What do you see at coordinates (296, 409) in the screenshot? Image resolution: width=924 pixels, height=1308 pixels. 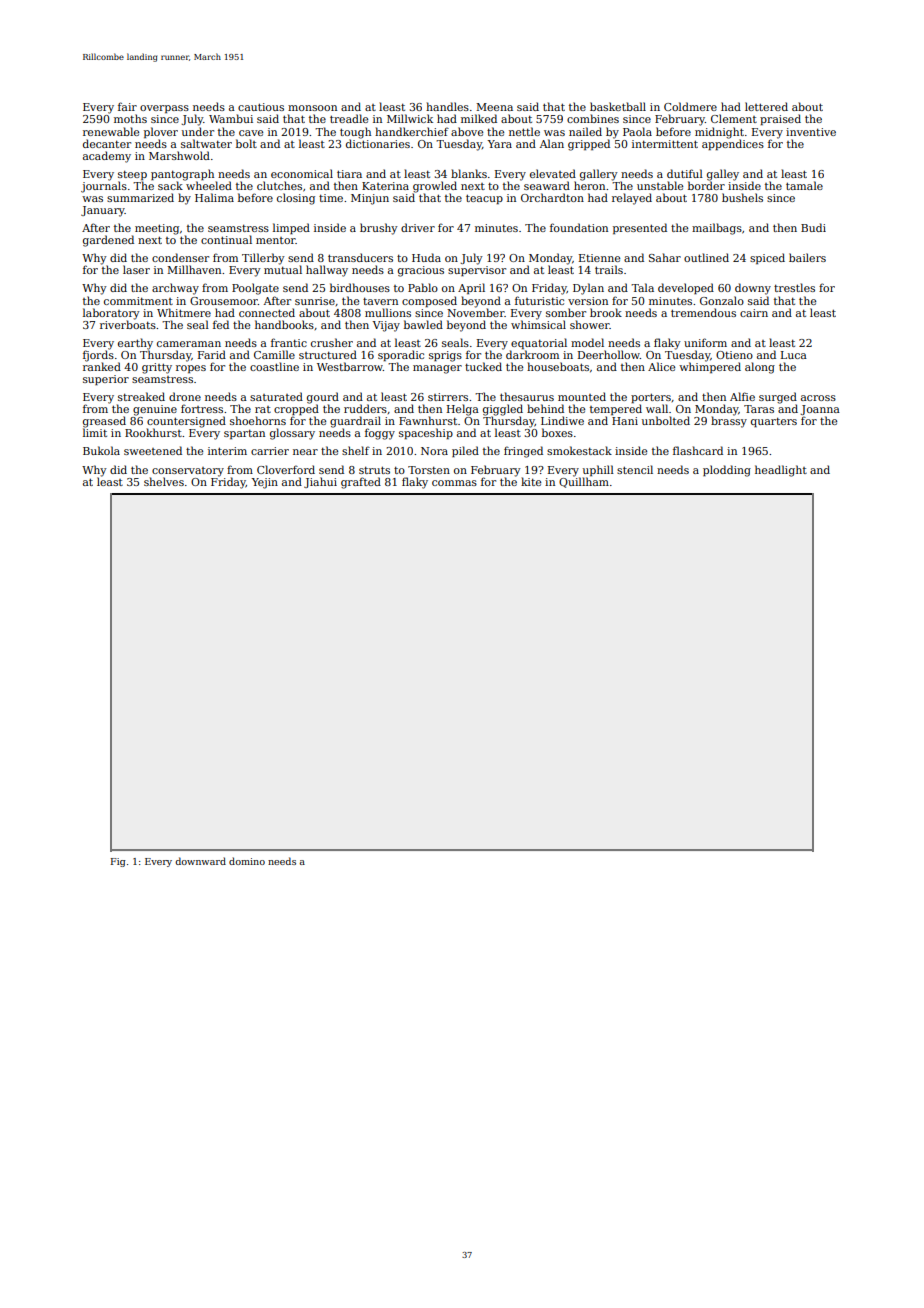 I see `cropped` at bounding box center [296, 409].
